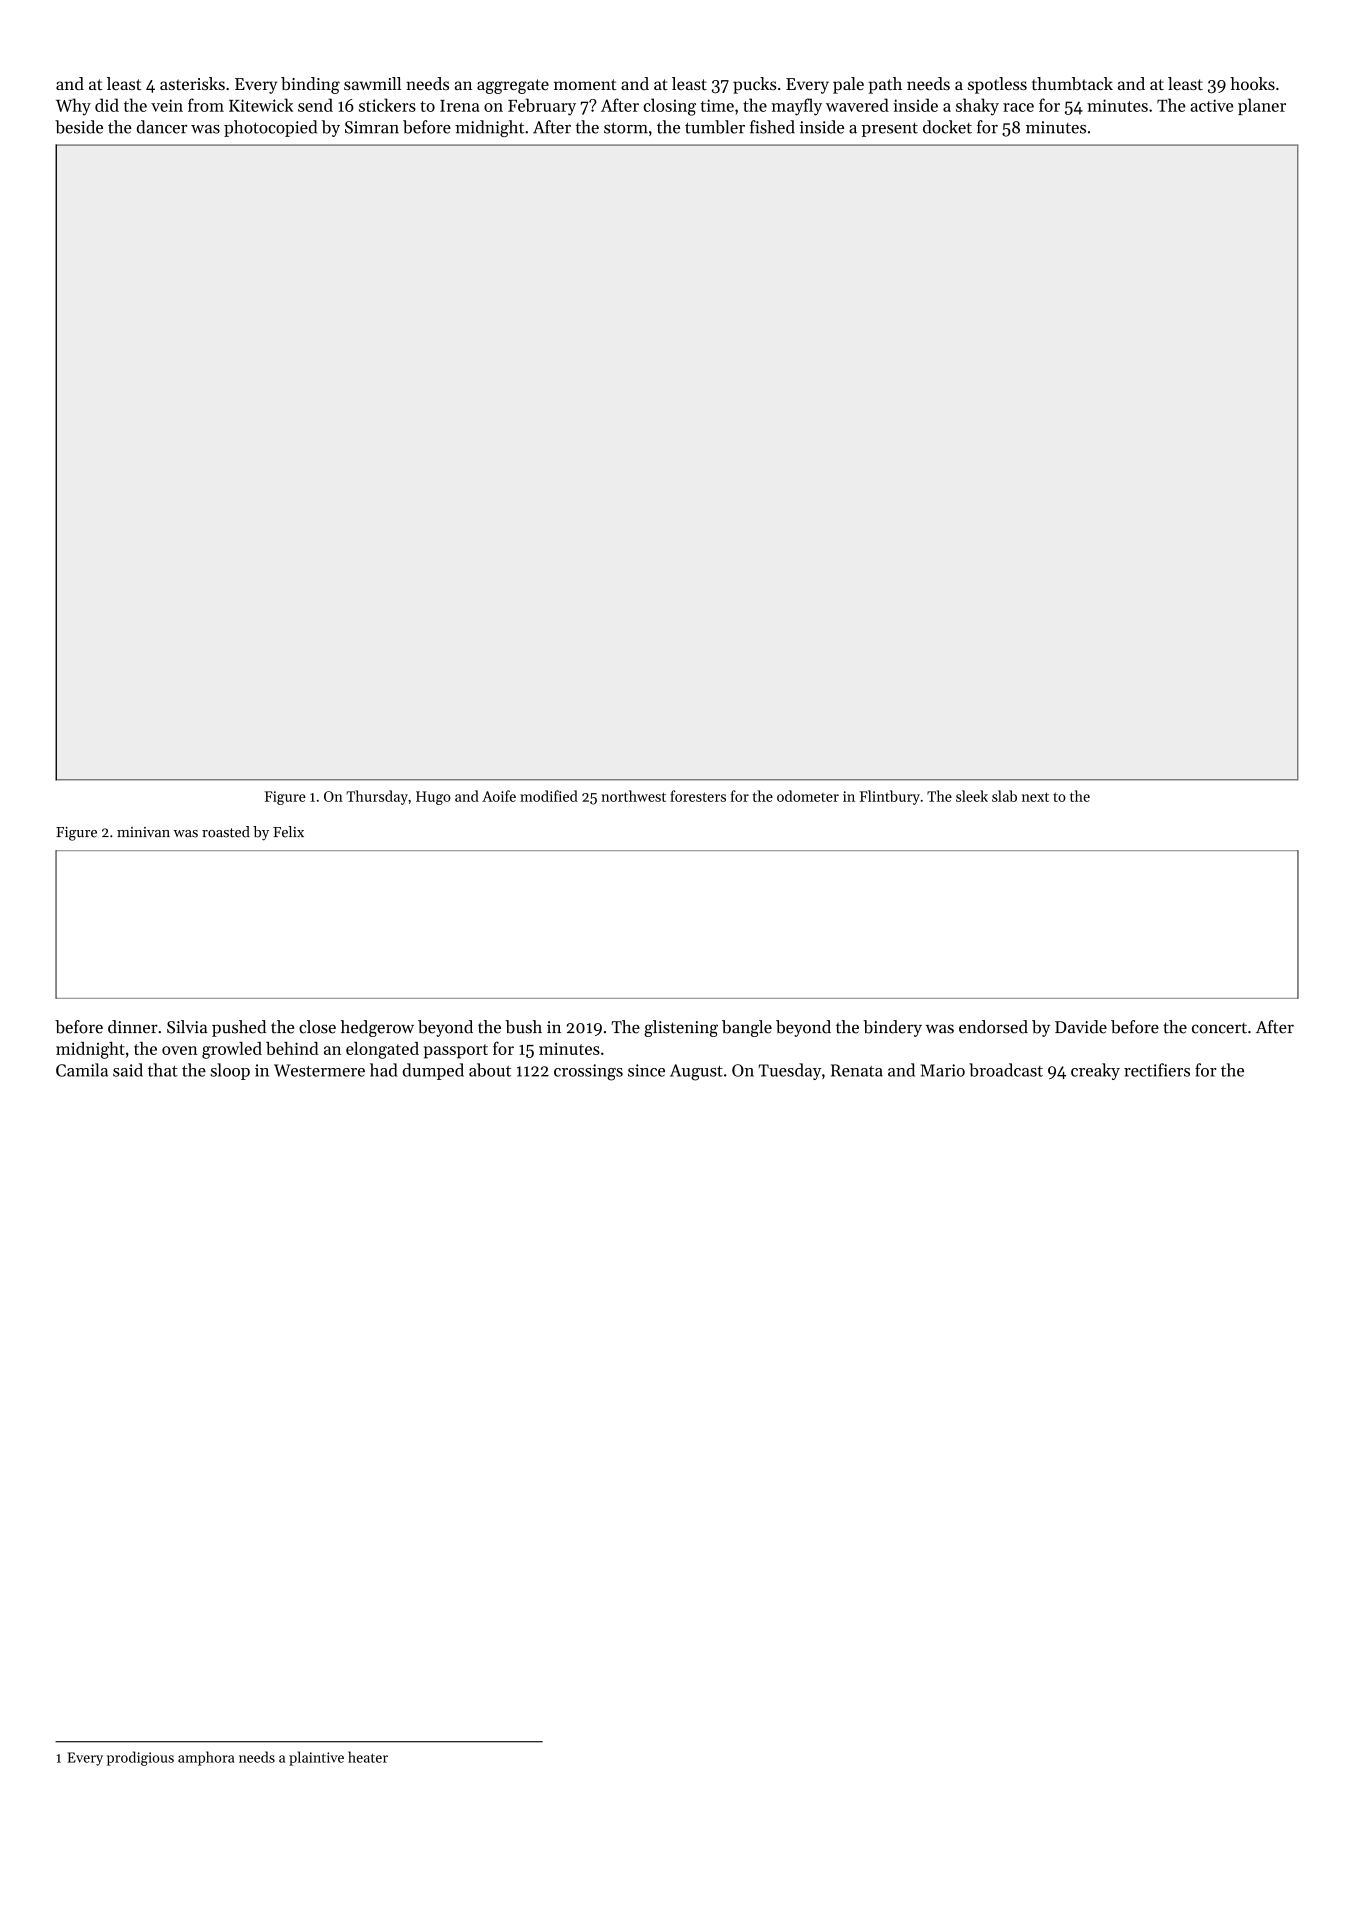 This screenshot has height=1915, width=1354. What do you see at coordinates (698, 796) in the screenshot?
I see `foresters` at bounding box center [698, 796].
